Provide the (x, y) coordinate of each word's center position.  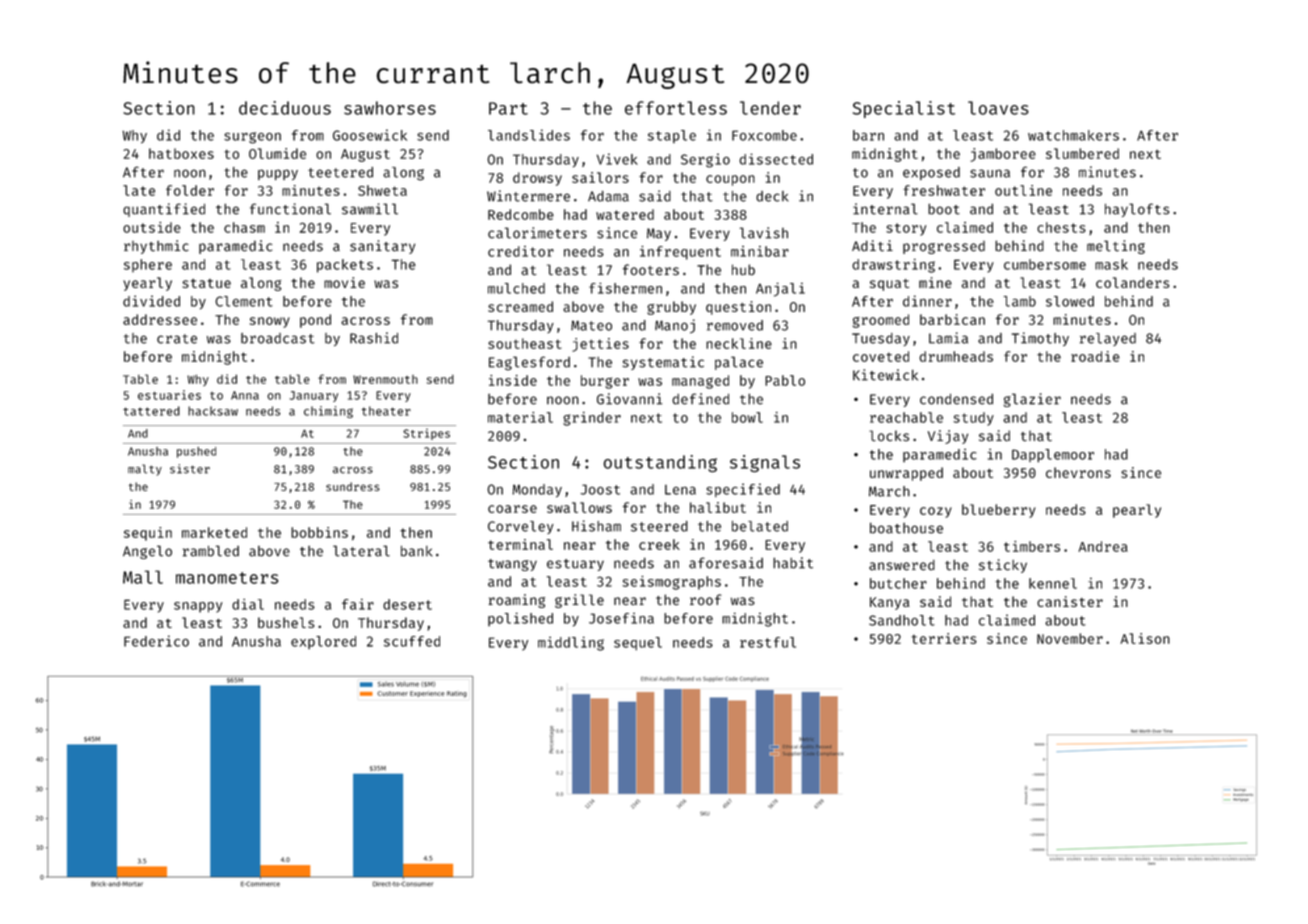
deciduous (285, 108)
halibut (718, 507)
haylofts (1137, 210)
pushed (196, 452)
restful (768, 642)
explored (323, 642)
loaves (998, 108)
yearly (147, 284)
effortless (676, 108)
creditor (521, 251)
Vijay (948, 437)
